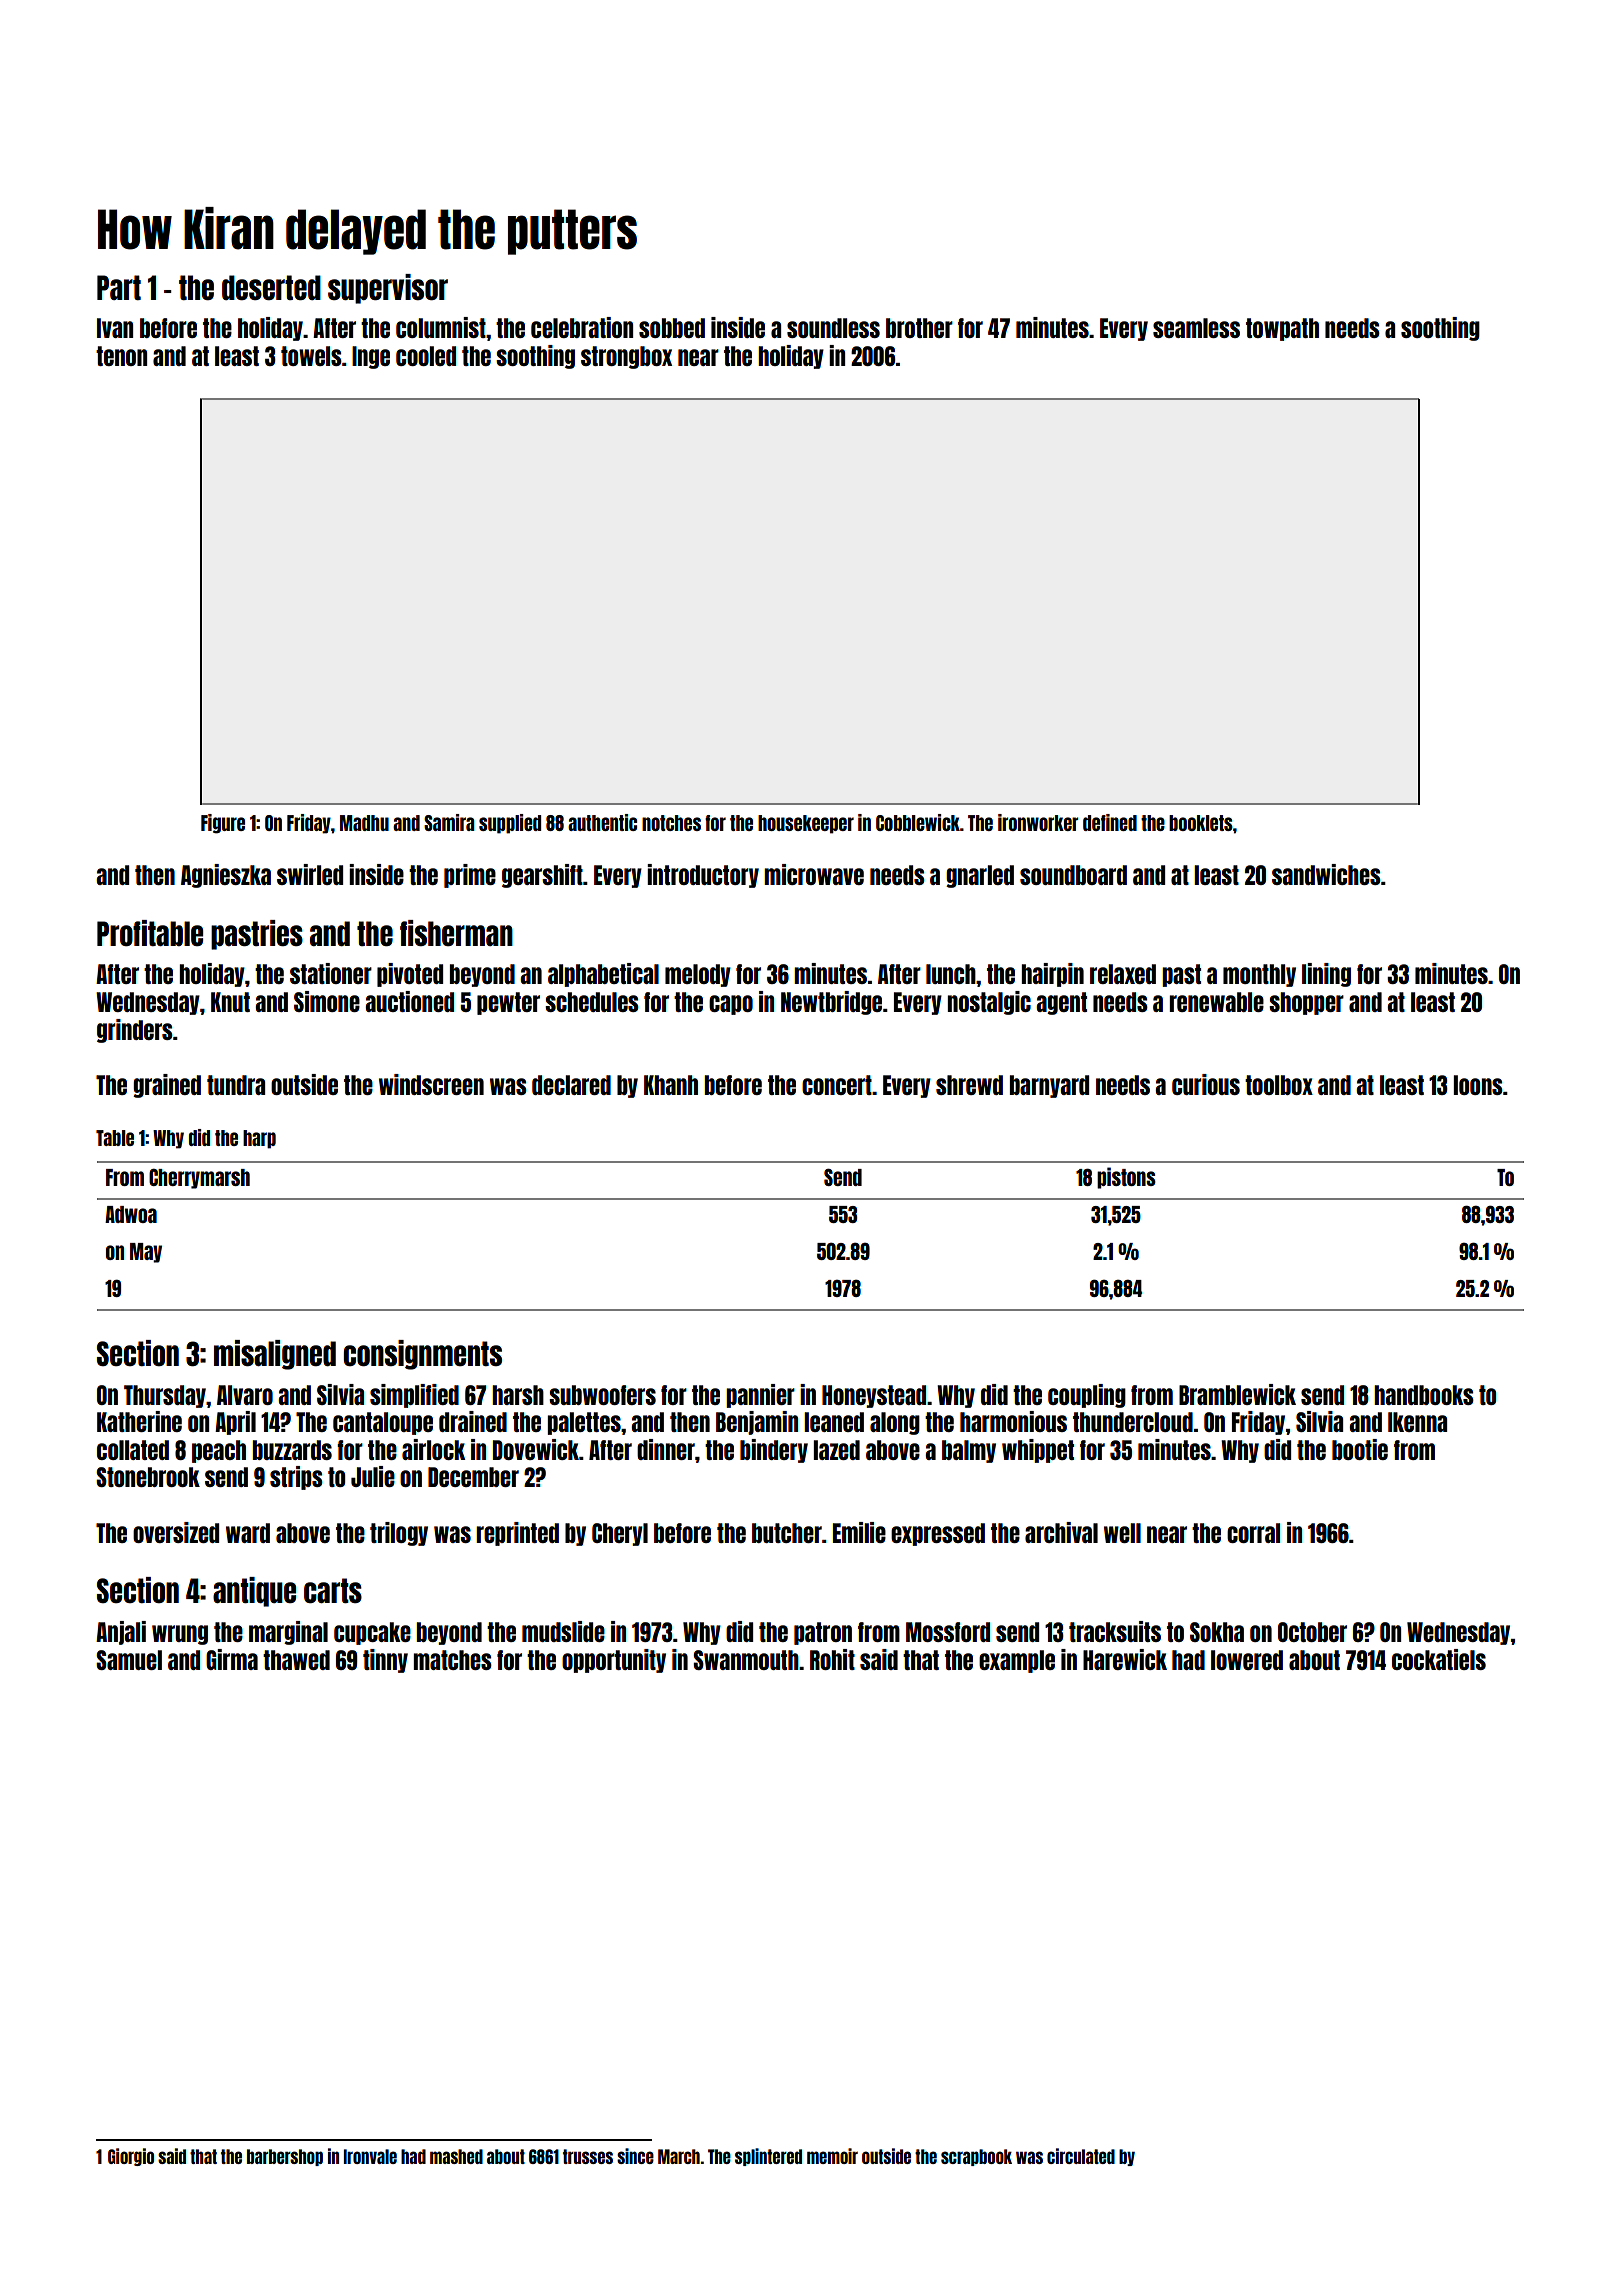 The width and height of the screenshot is (1620, 2292). Describe the element at coordinates (1201, 823) in the screenshot. I see `booklets` at that location.
